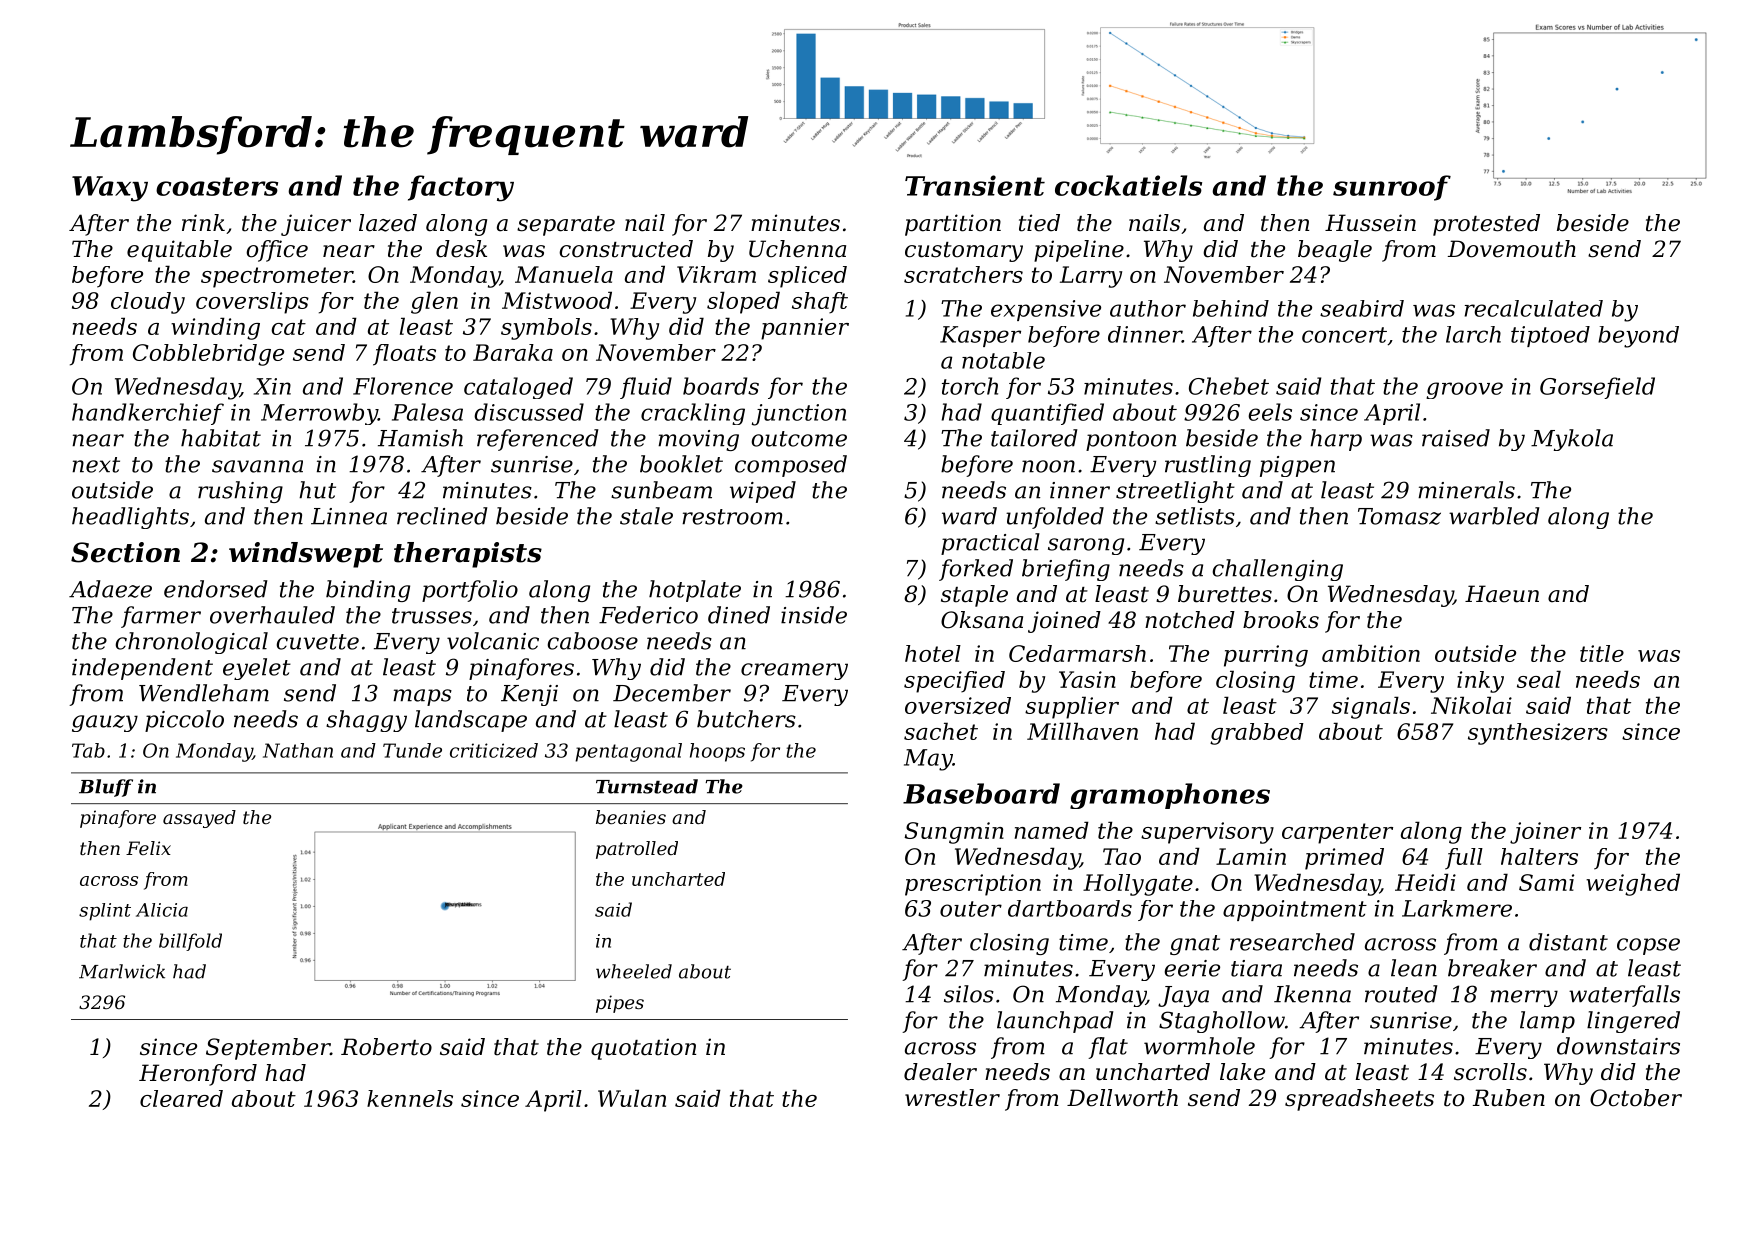  Describe the element at coordinates (1077, 653) in the screenshot. I see `Cedarmarsh` at that location.
